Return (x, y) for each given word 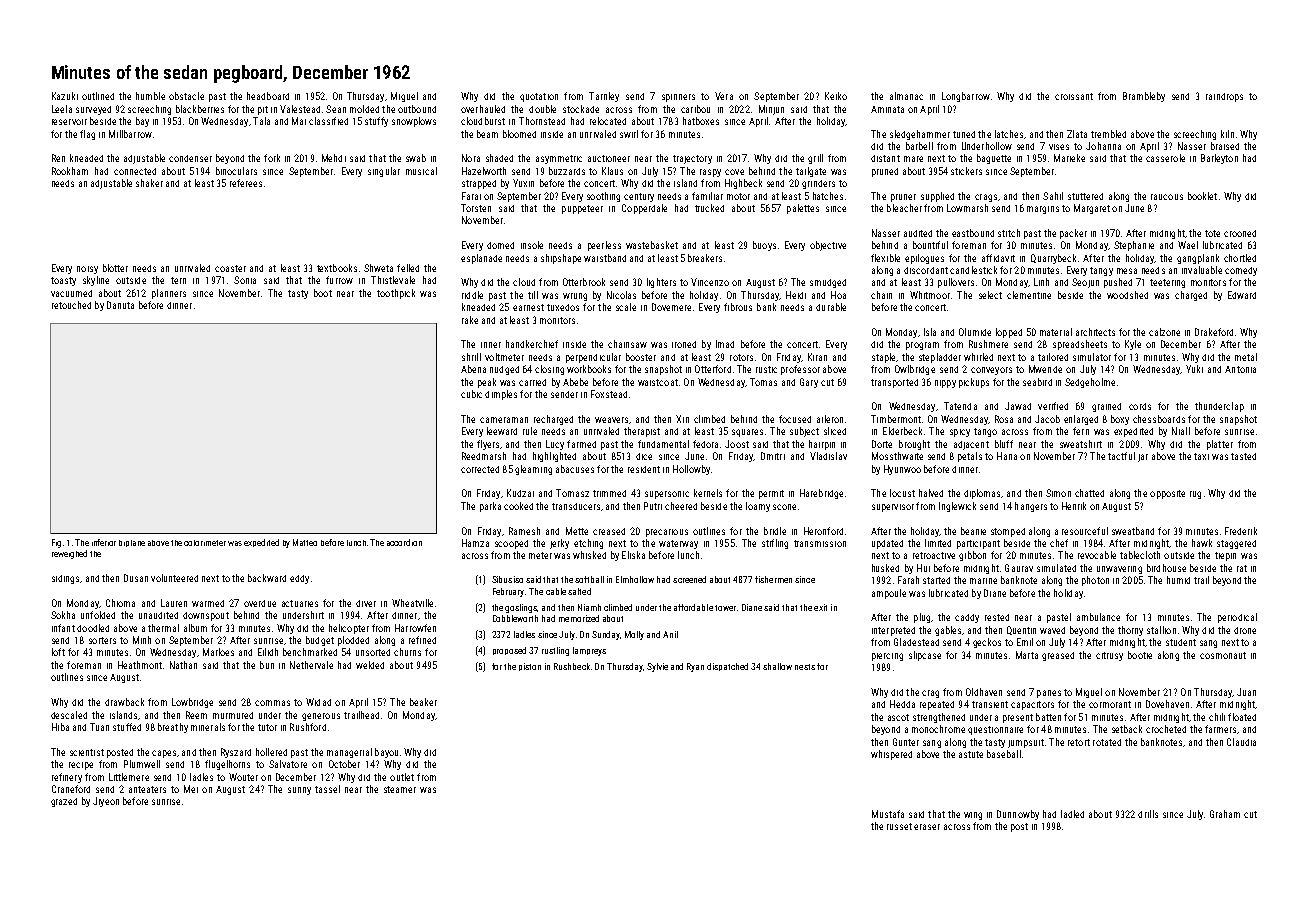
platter (1220, 445)
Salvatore (288, 764)
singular (384, 172)
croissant (1074, 96)
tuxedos (563, 307)
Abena (473, 369)
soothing (603, 197)
